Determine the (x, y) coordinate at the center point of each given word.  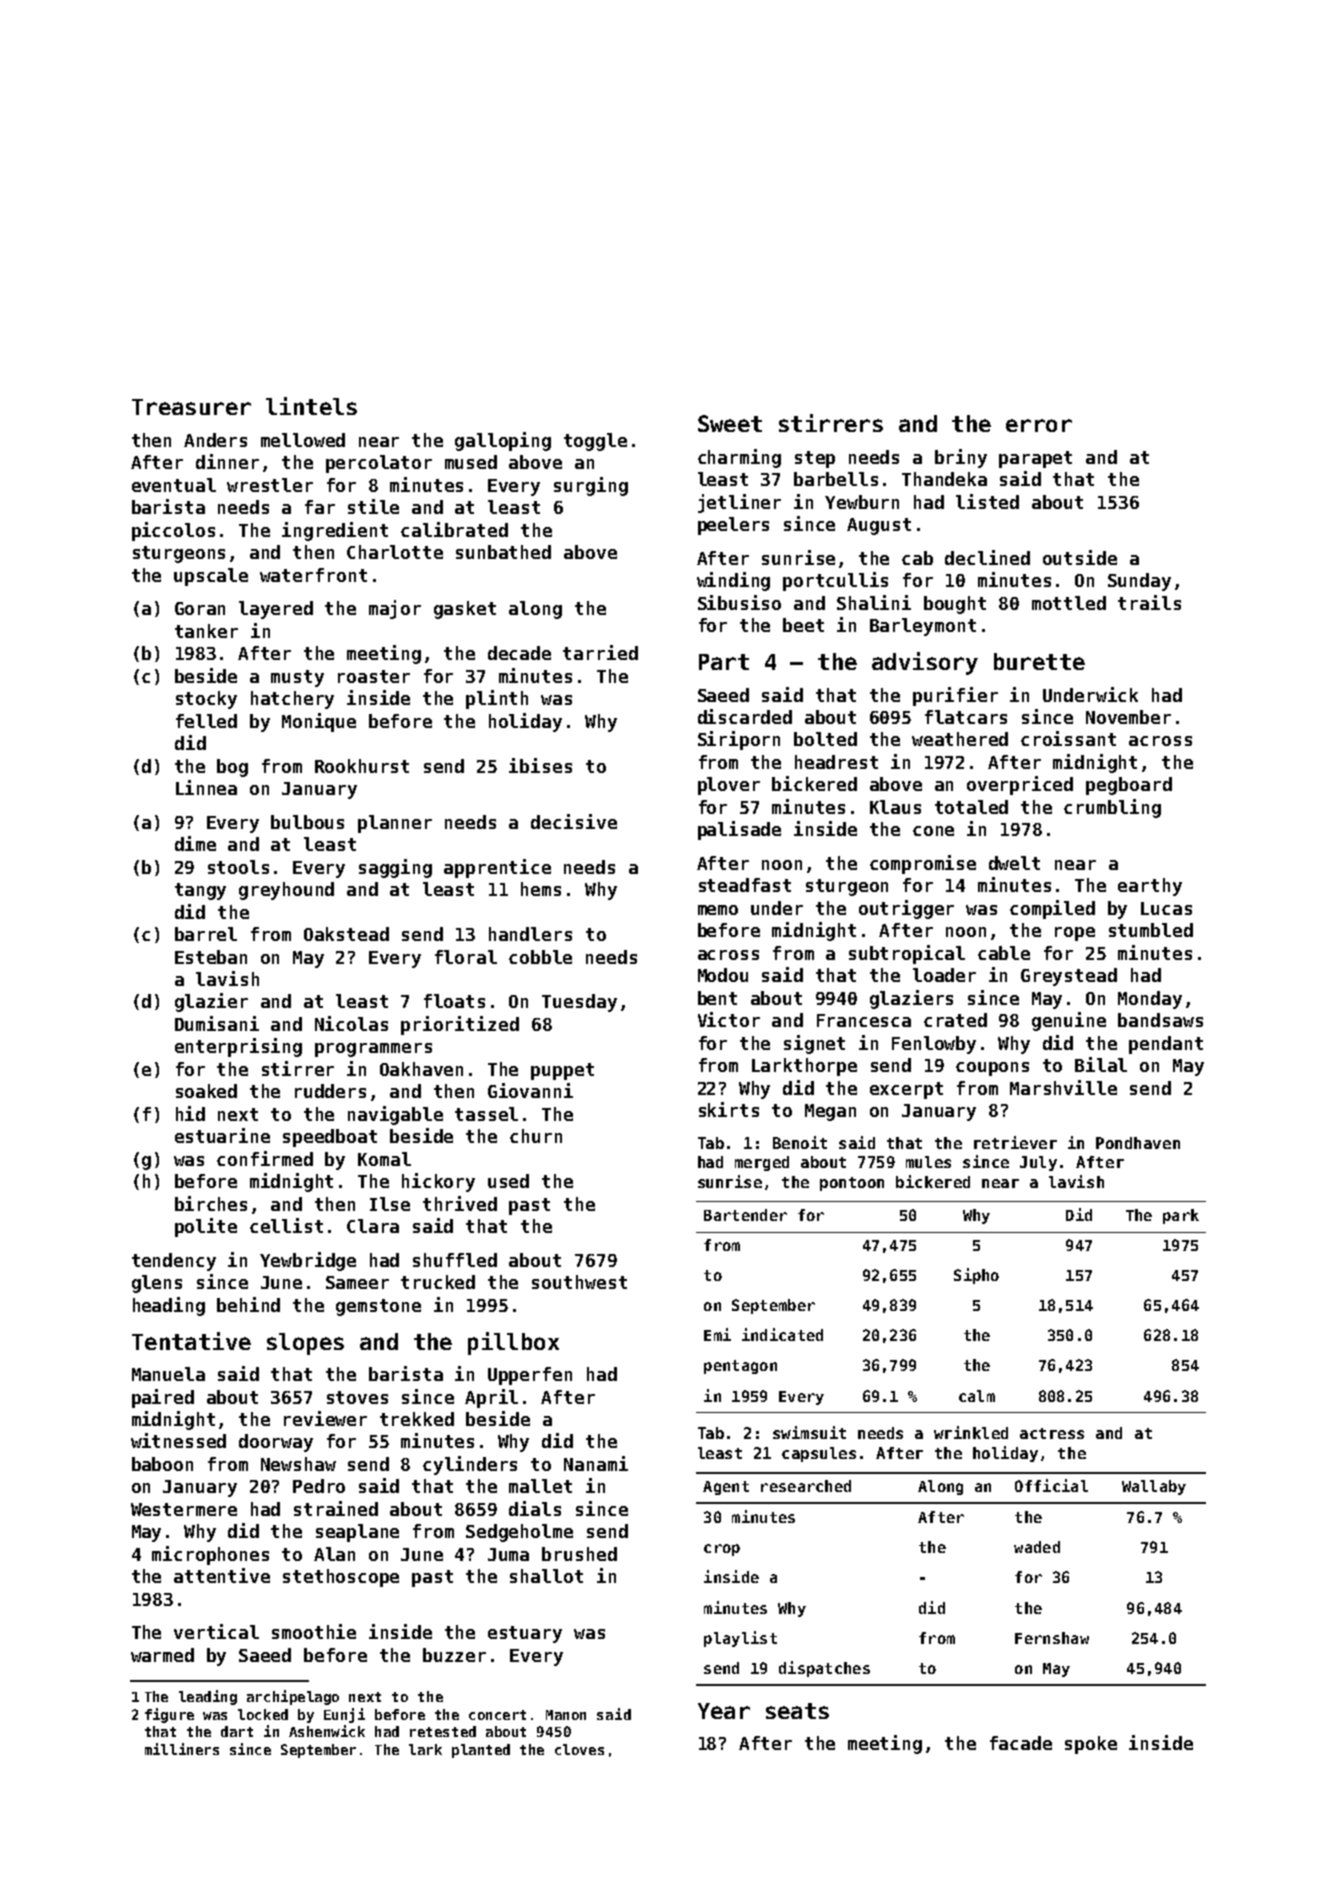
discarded (745, 716)
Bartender (745, 1215)
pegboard (1129, 786)
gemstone (378, 1307)
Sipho (976, 1276)
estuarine (222, 1135)
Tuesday (579, 1003)
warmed (162, 1655)
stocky (206, 700)
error (1039, 425)
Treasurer (191, 407)
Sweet (730, 423)
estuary (525, 1634)
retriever (1015, 1142)
